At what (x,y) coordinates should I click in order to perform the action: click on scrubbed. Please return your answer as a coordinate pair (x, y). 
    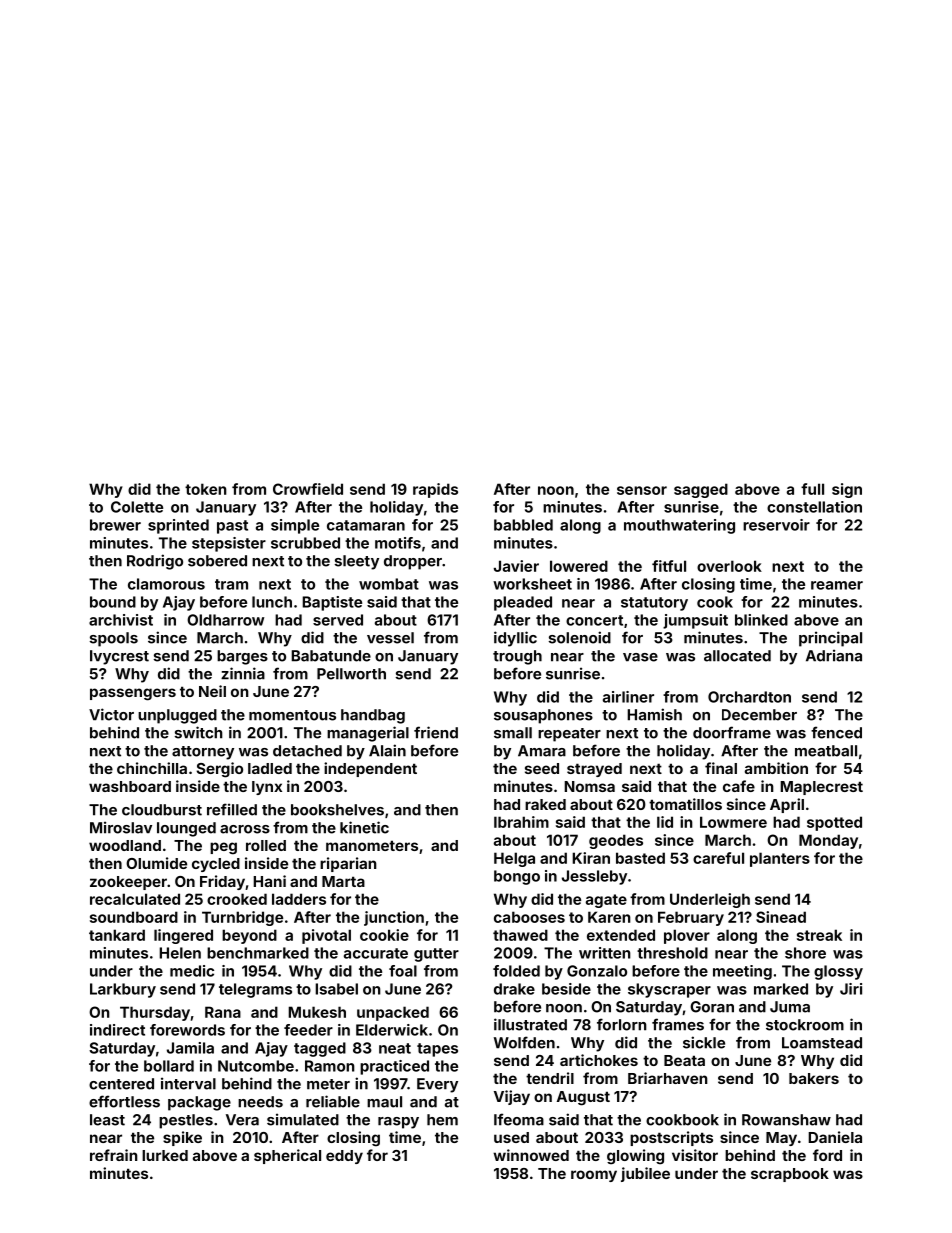
    Looking at the image, I should click on (305, 543).
